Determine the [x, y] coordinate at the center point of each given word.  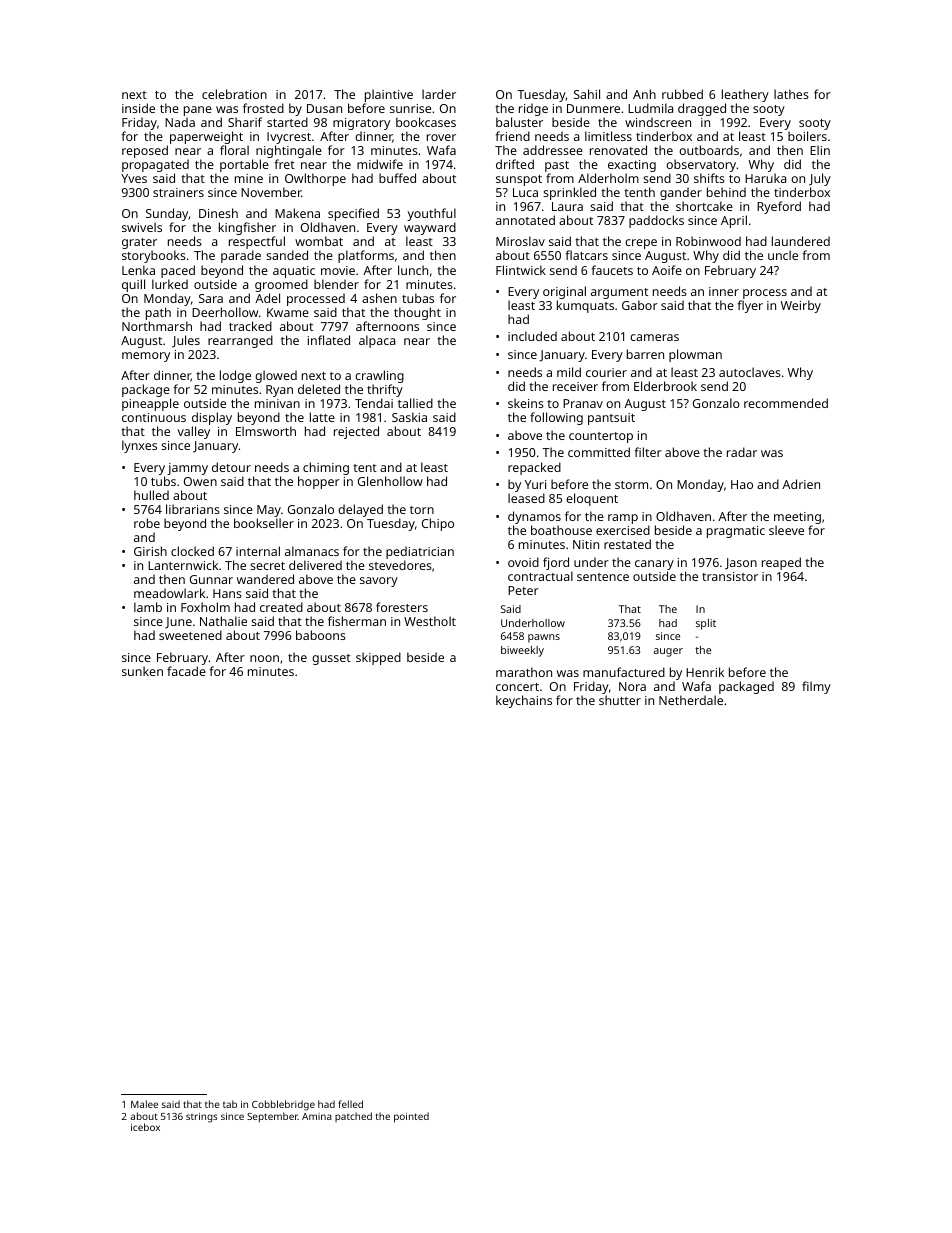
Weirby [801, 306]
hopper [319, 482]
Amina [317, 1116]
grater [139, 244]
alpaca [377, 341]
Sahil [587, 94]
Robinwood [708, 241]
